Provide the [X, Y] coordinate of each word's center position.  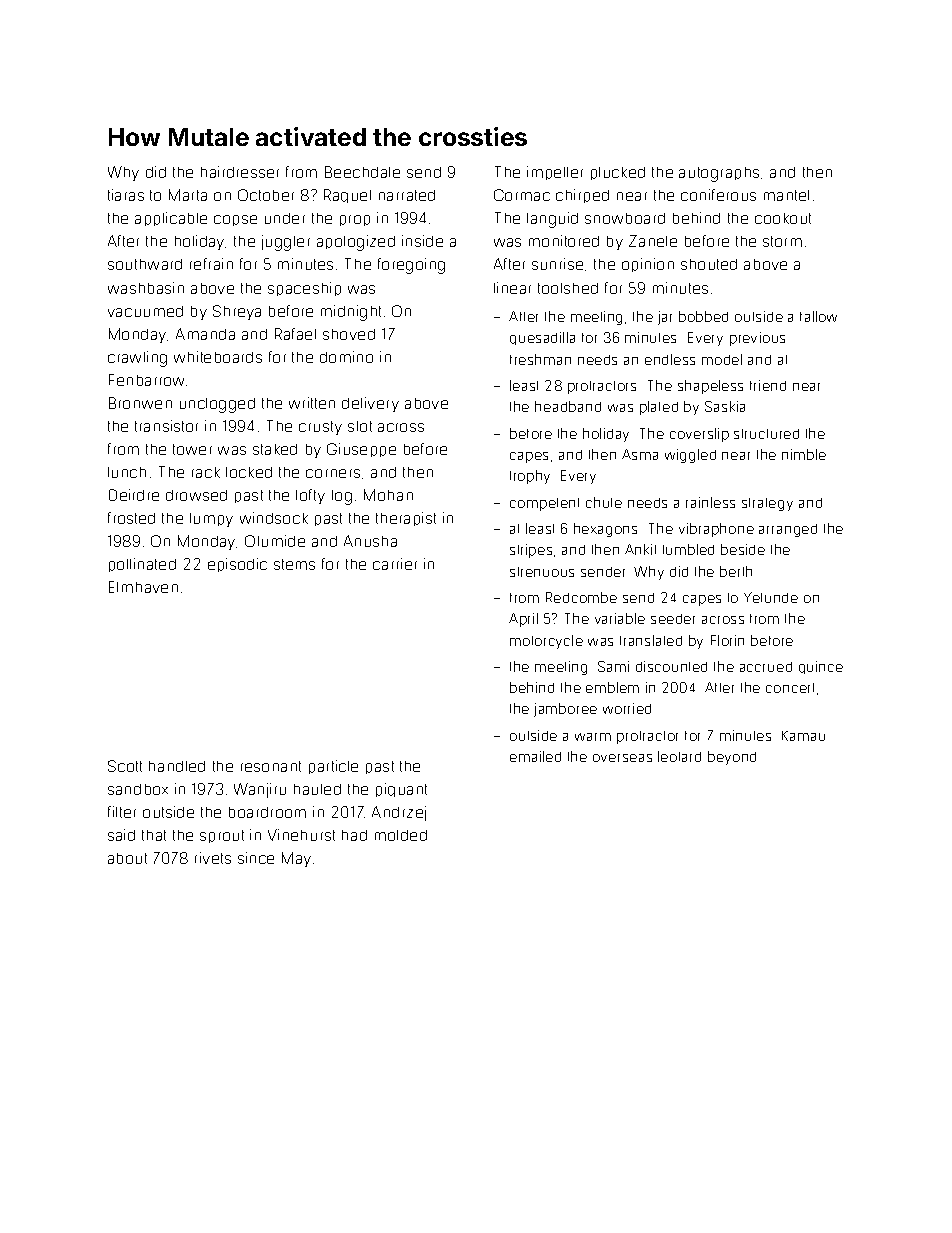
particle [333, 767]
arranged [788, 530]
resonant [271, 766]
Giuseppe [361, 450]
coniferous [718, 195]
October [266, 195]
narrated [407, 195]
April [523, 620]
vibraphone [716, 530]
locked [249, 472]
